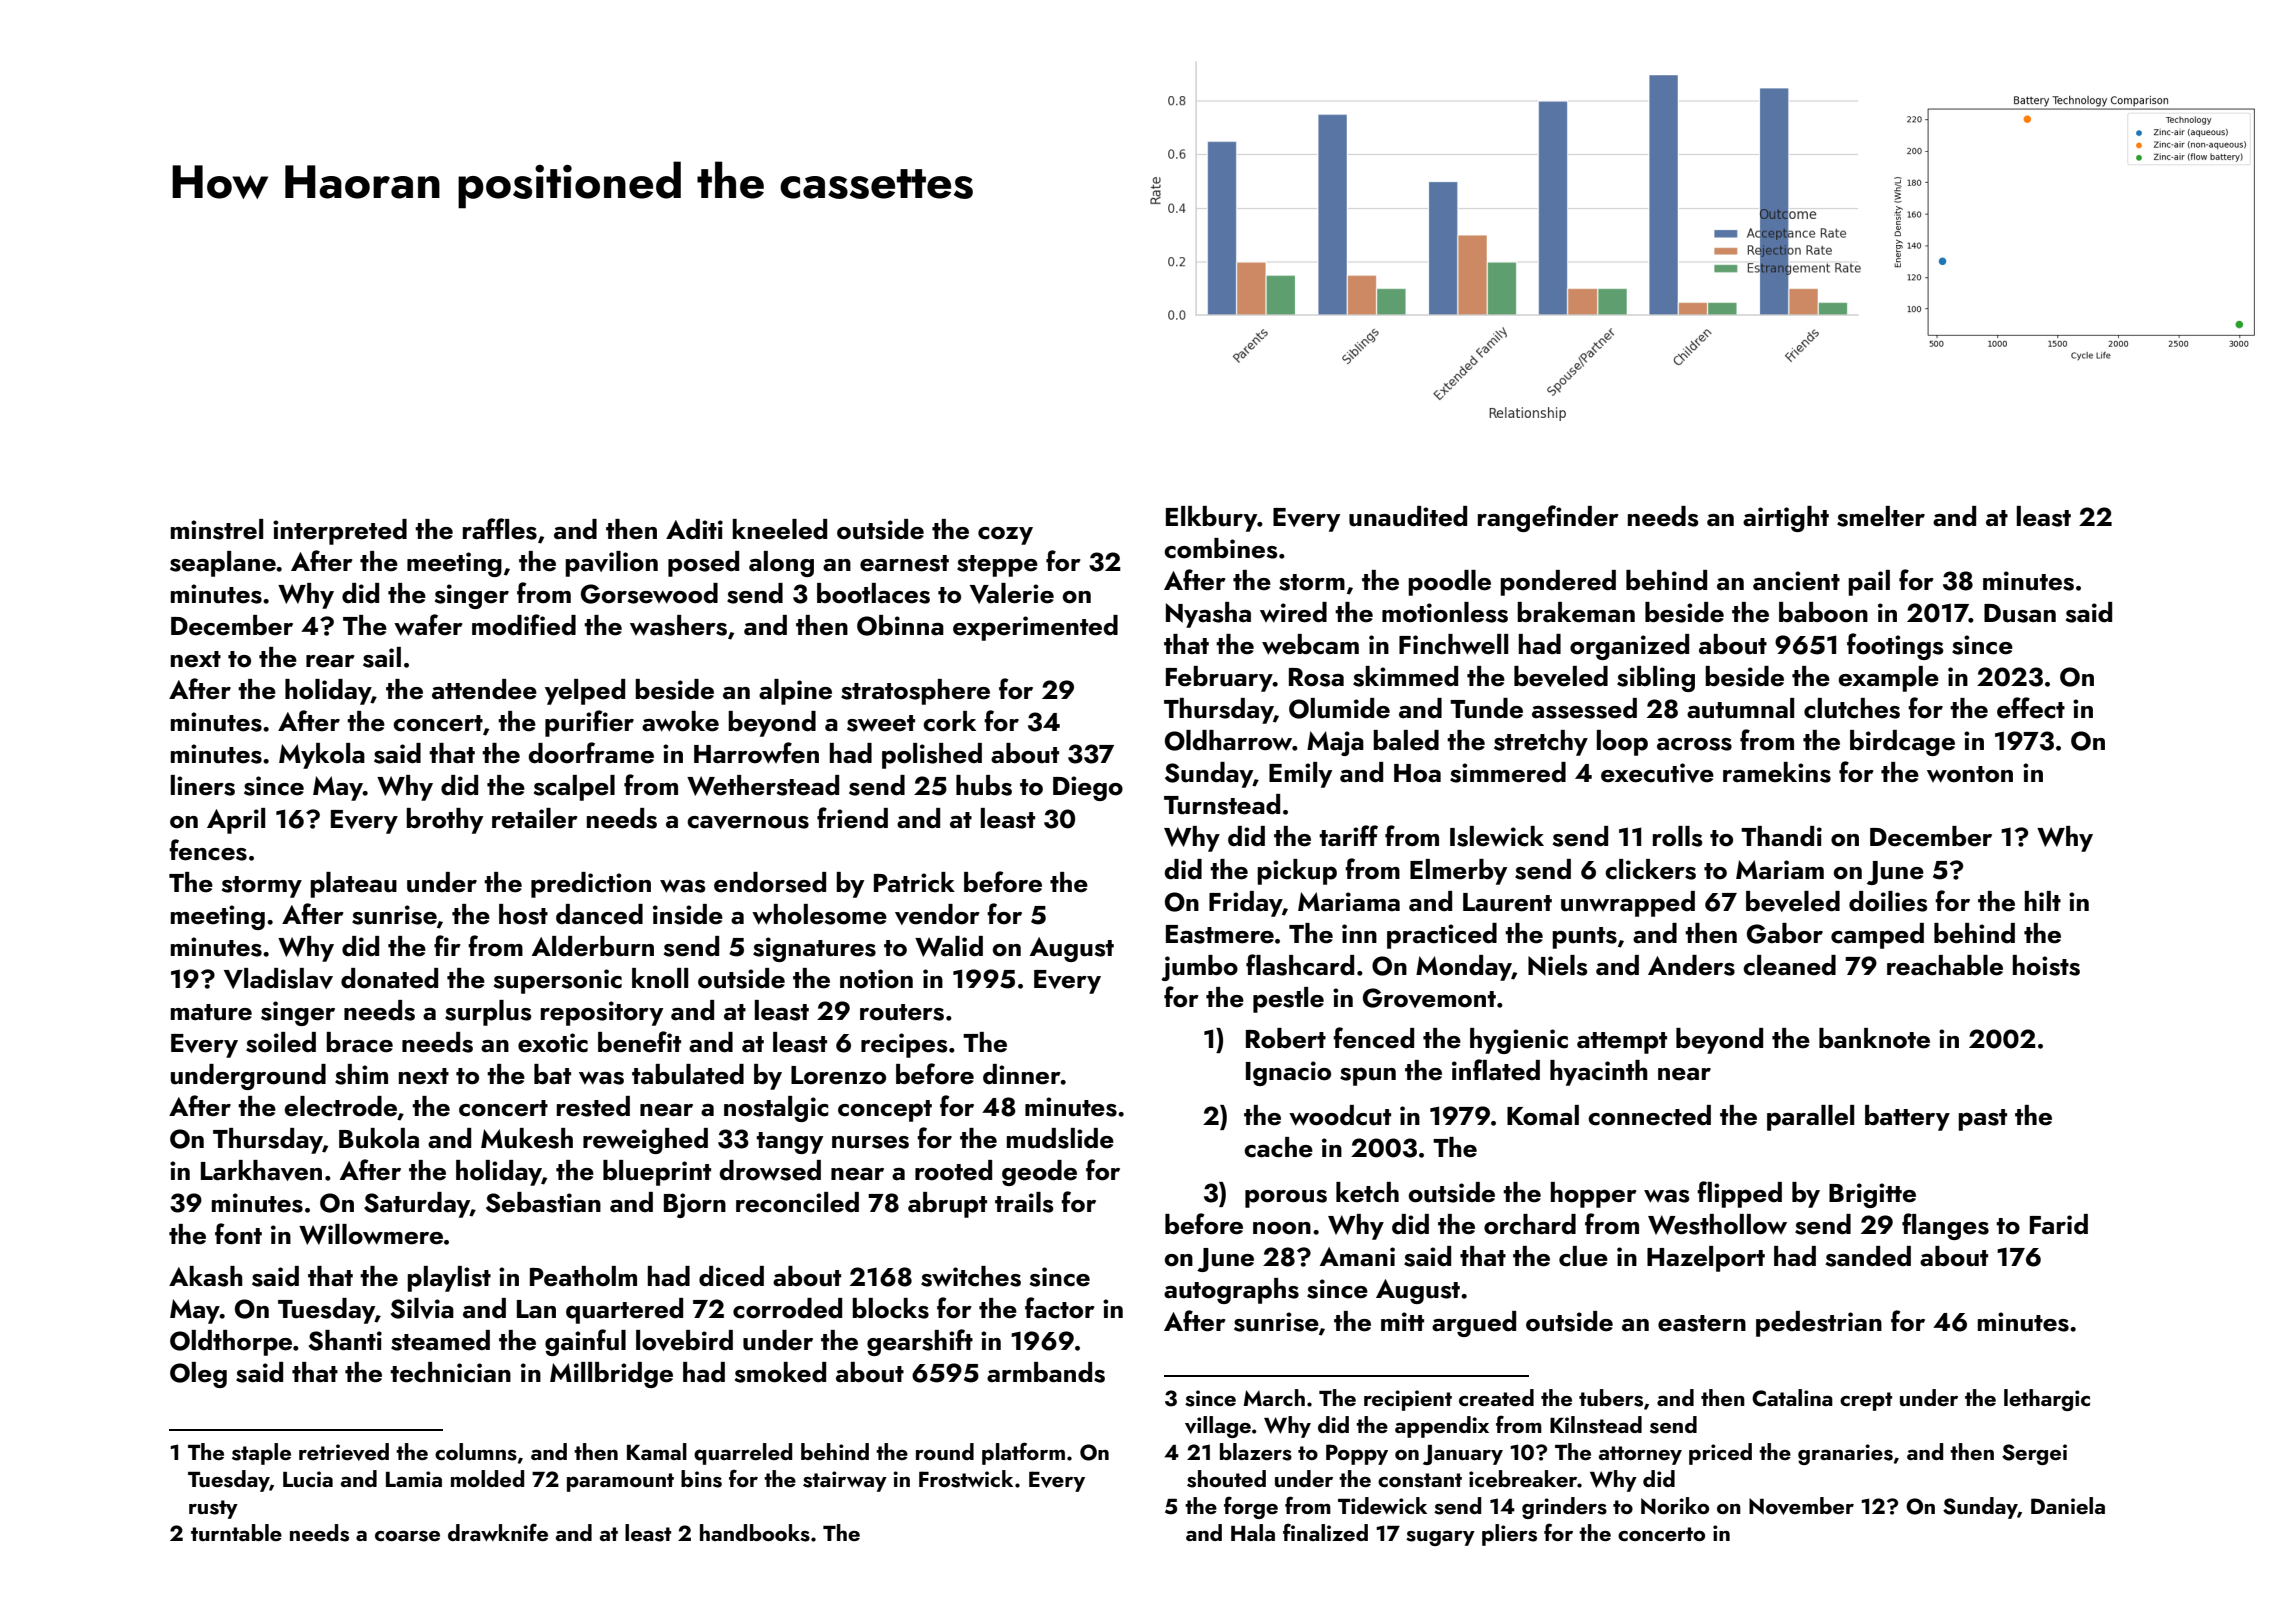  I want to click on autumnal, so click(1740, 708).
